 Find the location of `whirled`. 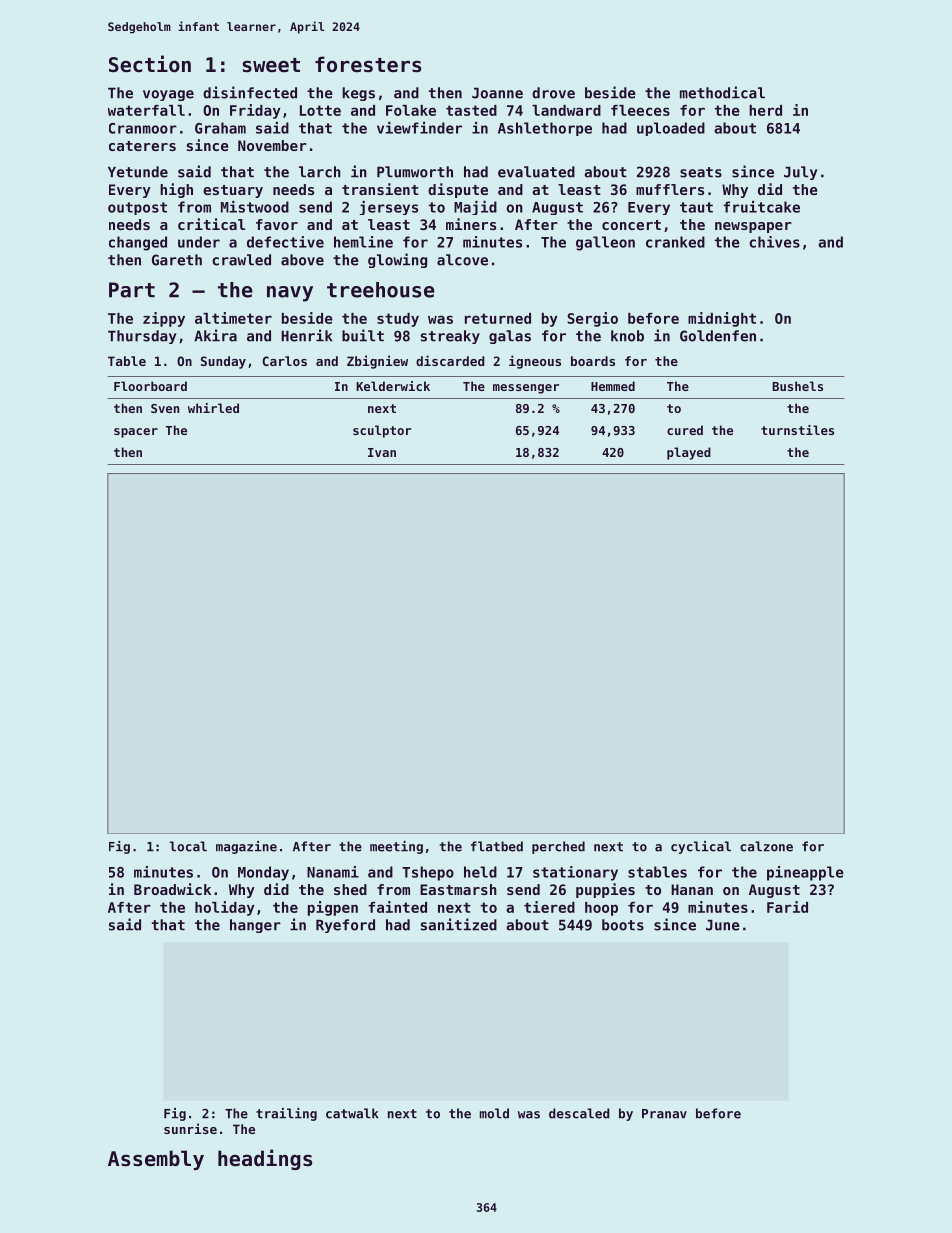

whirled is located at coordinates (213, 408).
